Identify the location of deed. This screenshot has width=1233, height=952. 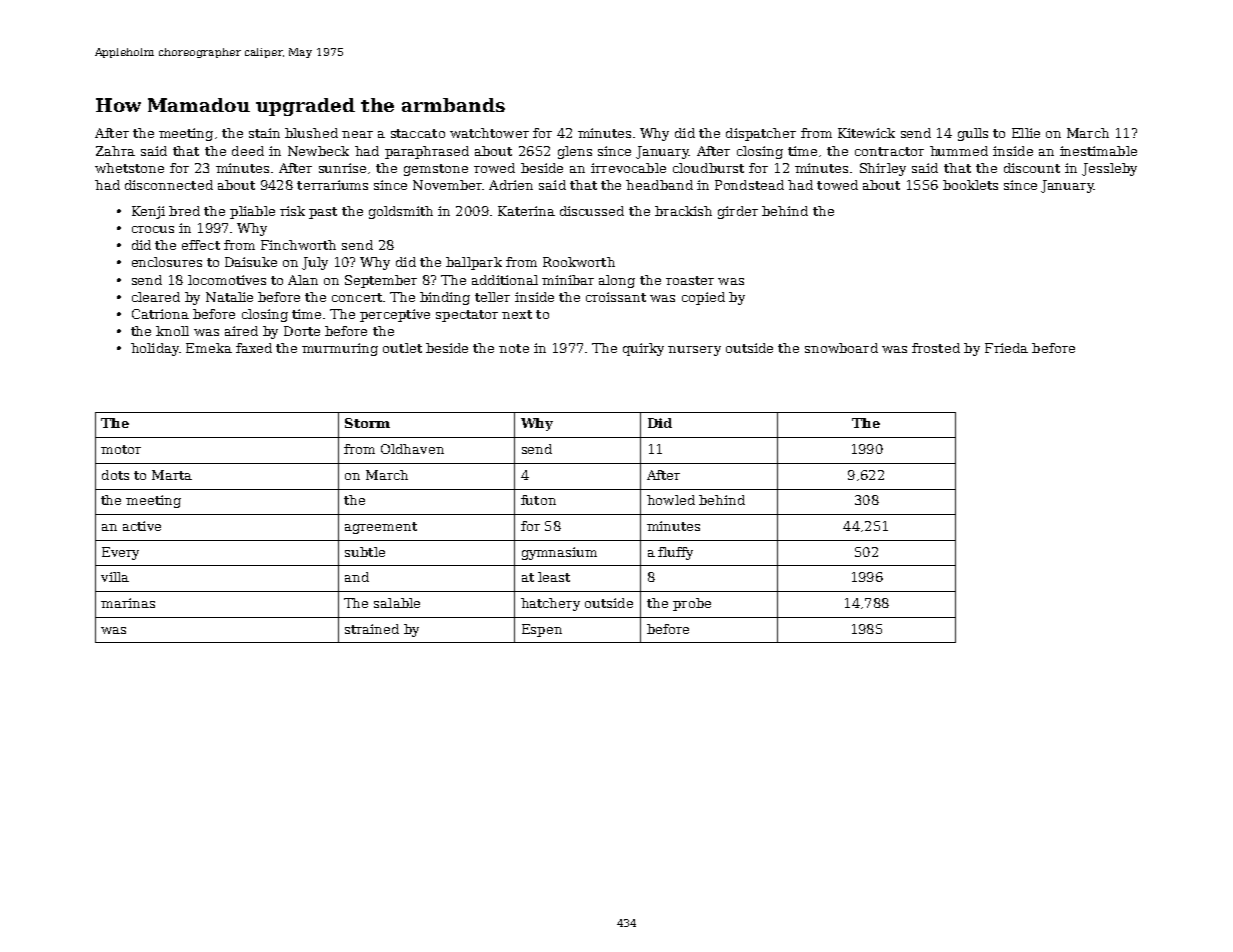
(248, 151).
